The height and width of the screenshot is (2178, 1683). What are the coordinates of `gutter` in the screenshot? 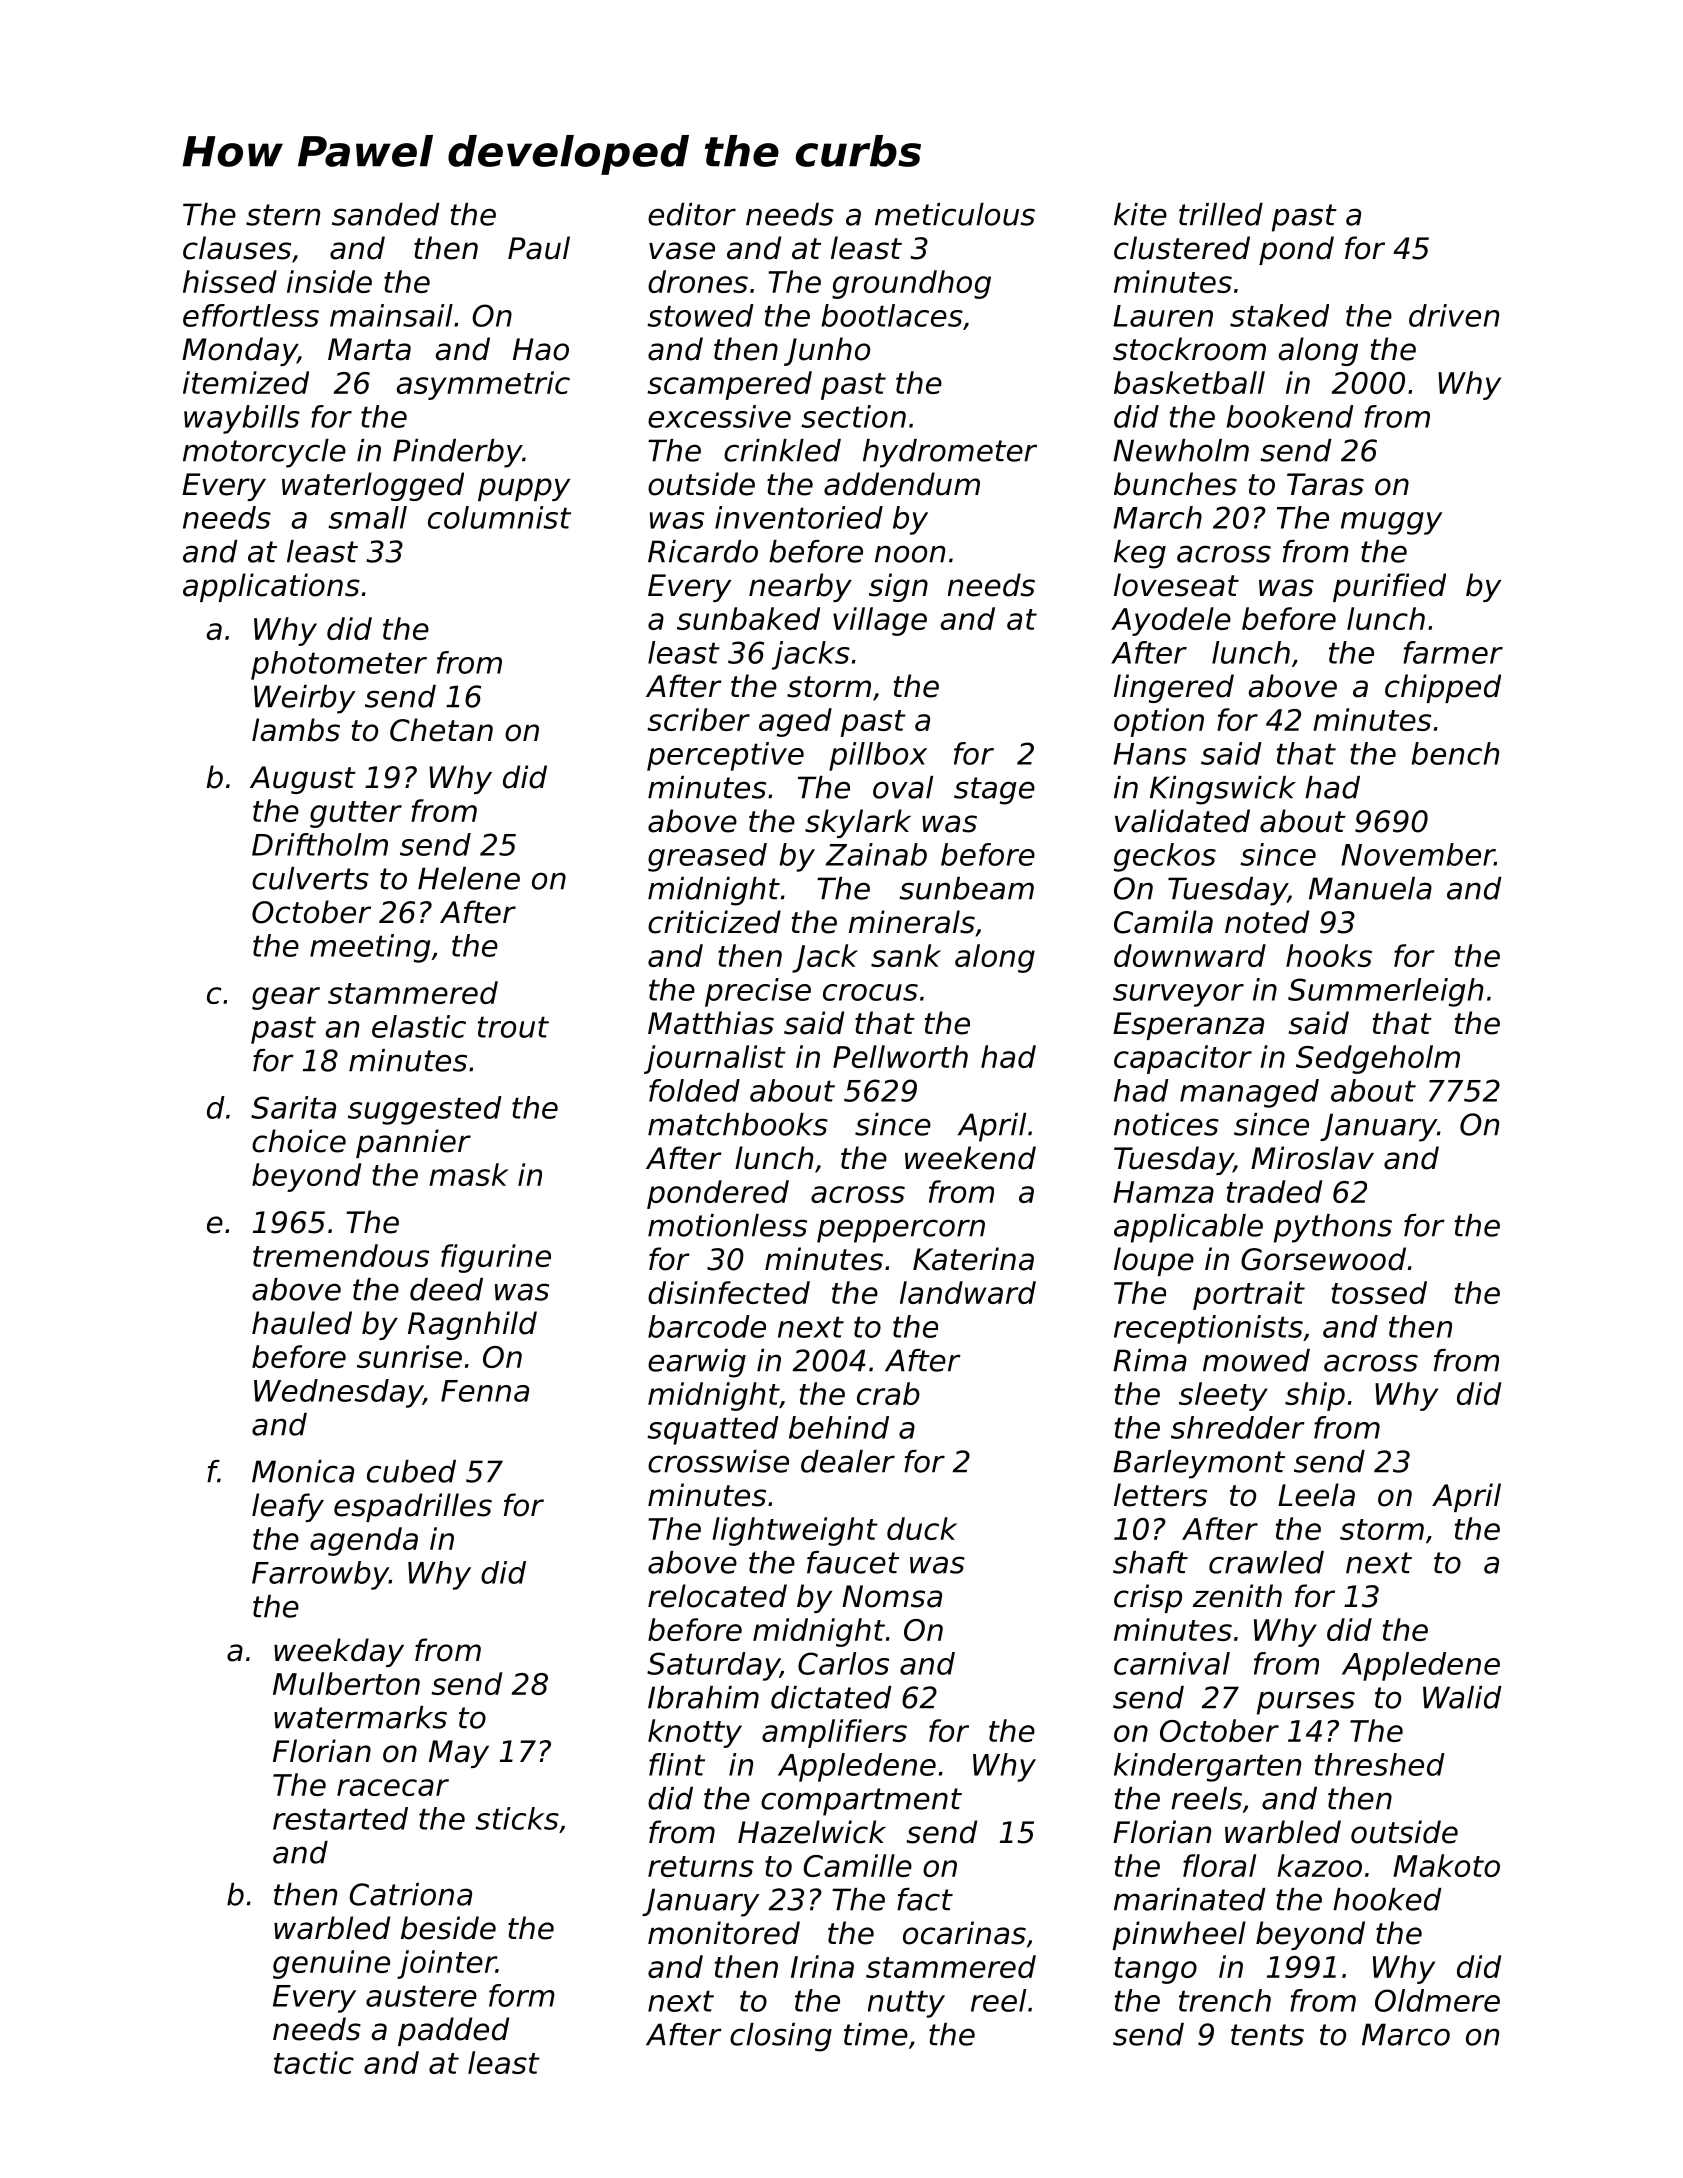 It's located at (356, 814).
